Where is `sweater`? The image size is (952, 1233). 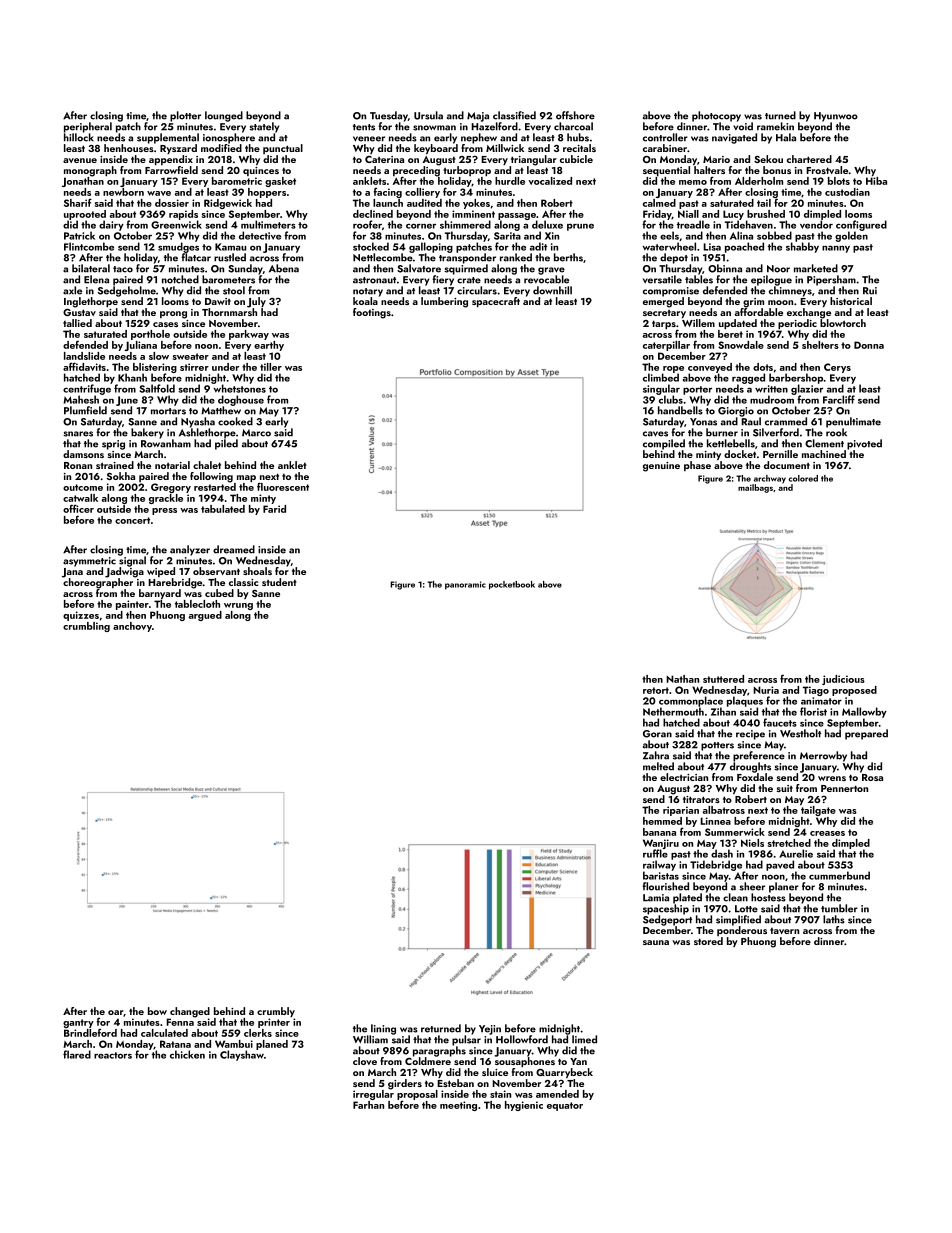 sweater is located at coordinates (191, 356).
